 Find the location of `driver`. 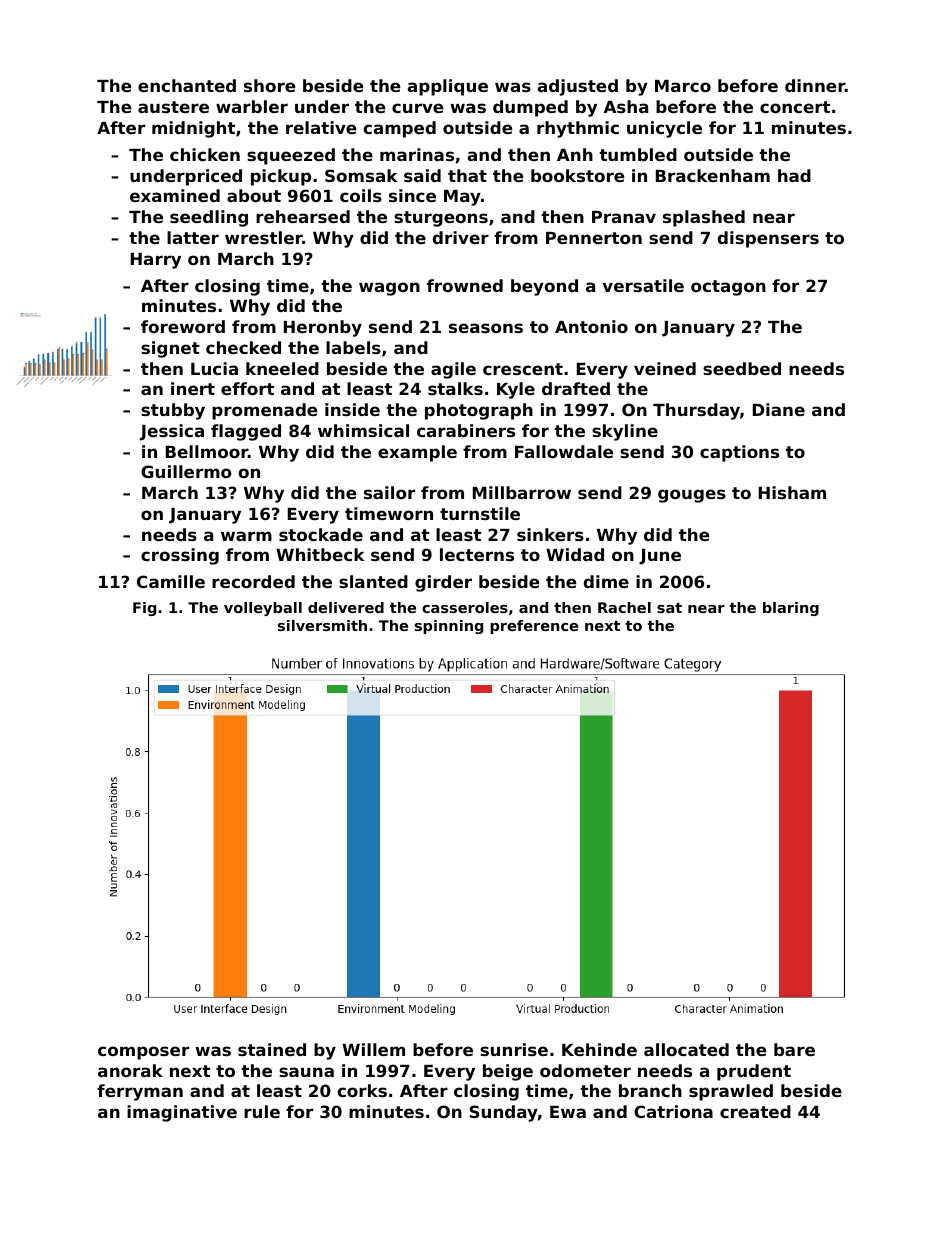

driver is located at coordinates (461, 237).
